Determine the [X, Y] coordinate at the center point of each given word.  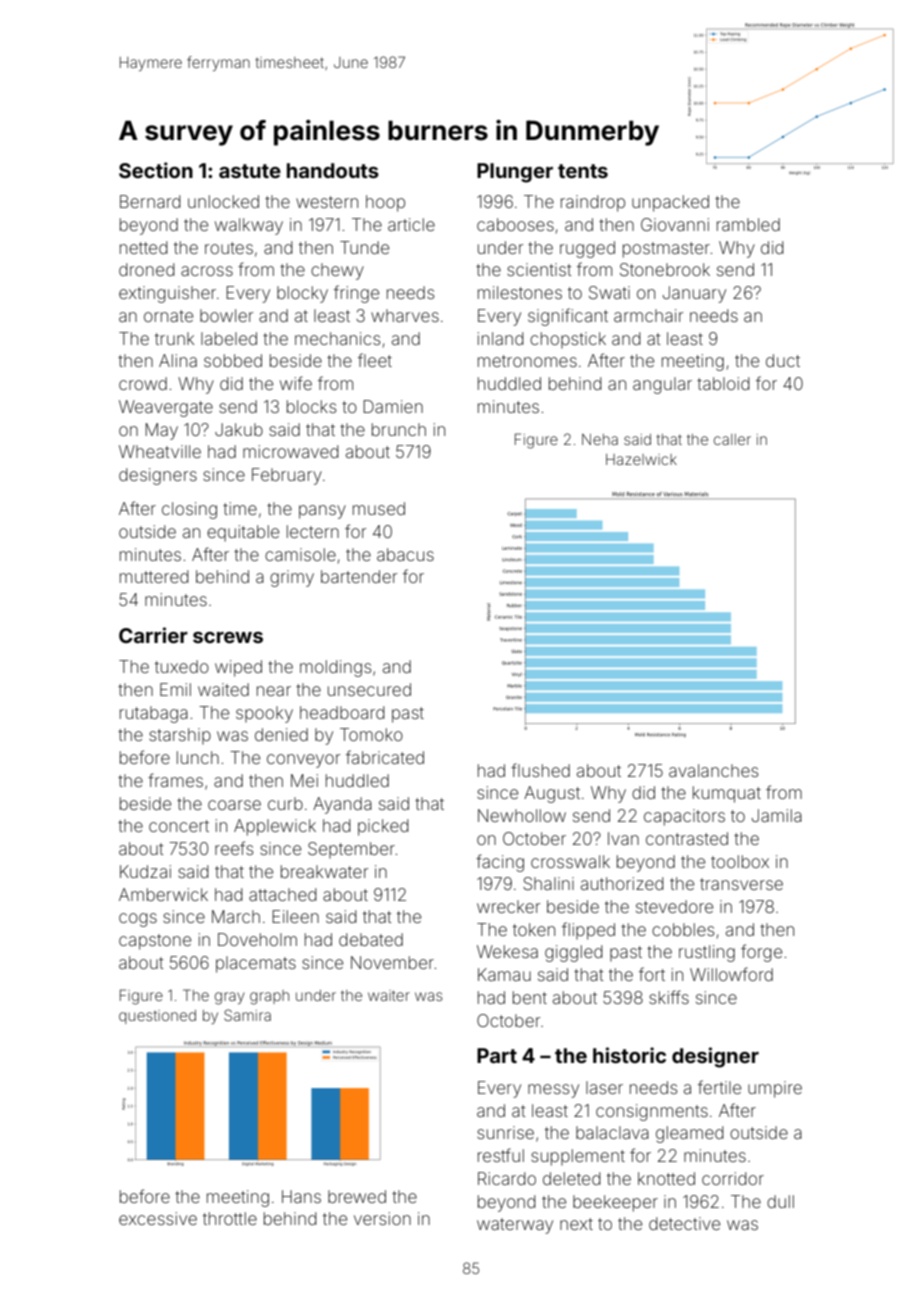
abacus [405, 554]
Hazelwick [641, 459]
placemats [256, 964]
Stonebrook [665, 269]
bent [530, 997]
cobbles [683, 929]
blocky [302, 294]
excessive [158, 1218]
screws [228, 637]
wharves [405, 315]
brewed [357, 1196]
